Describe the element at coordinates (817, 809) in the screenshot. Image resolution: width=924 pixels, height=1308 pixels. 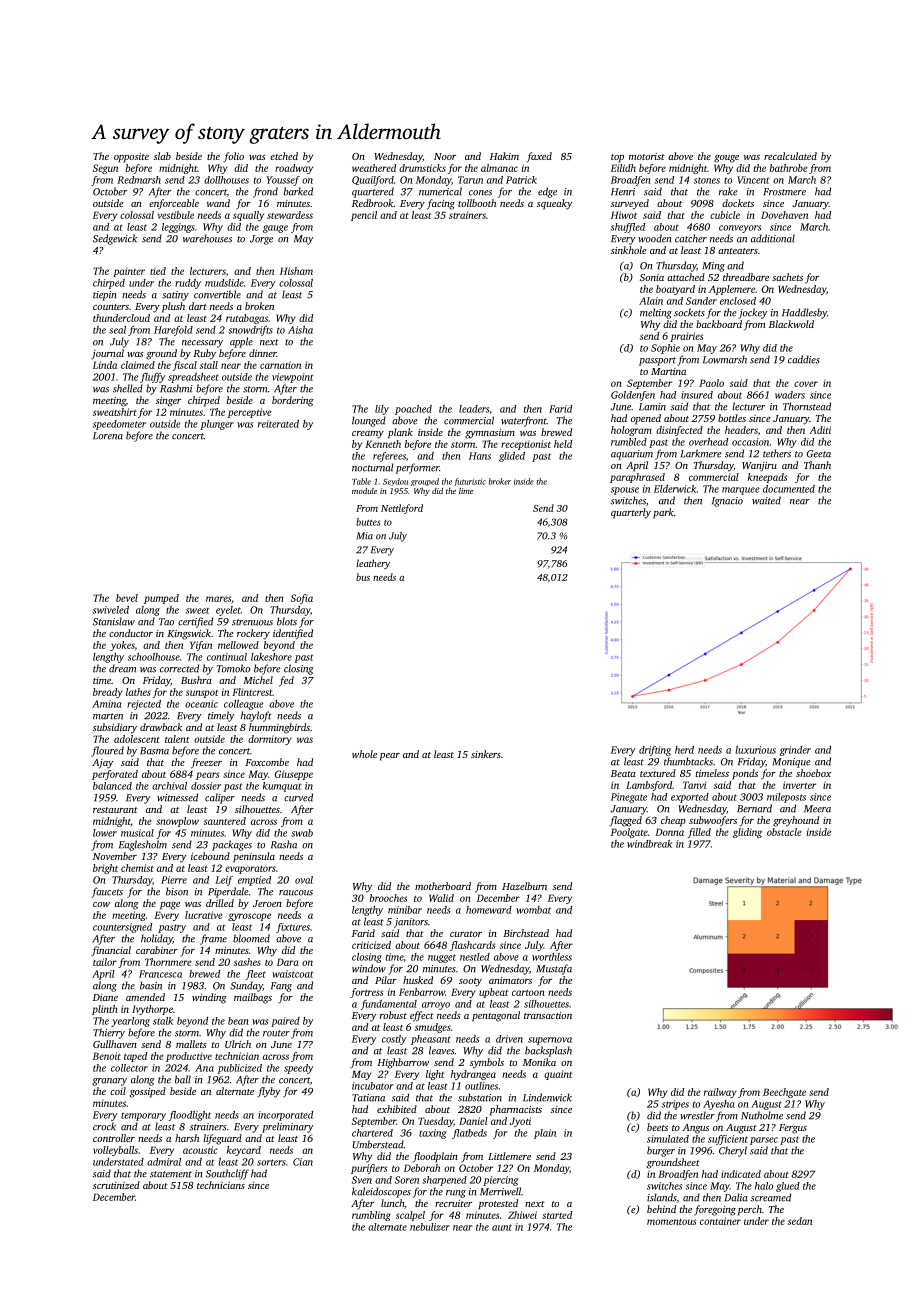
I see `Meera` at that location.
